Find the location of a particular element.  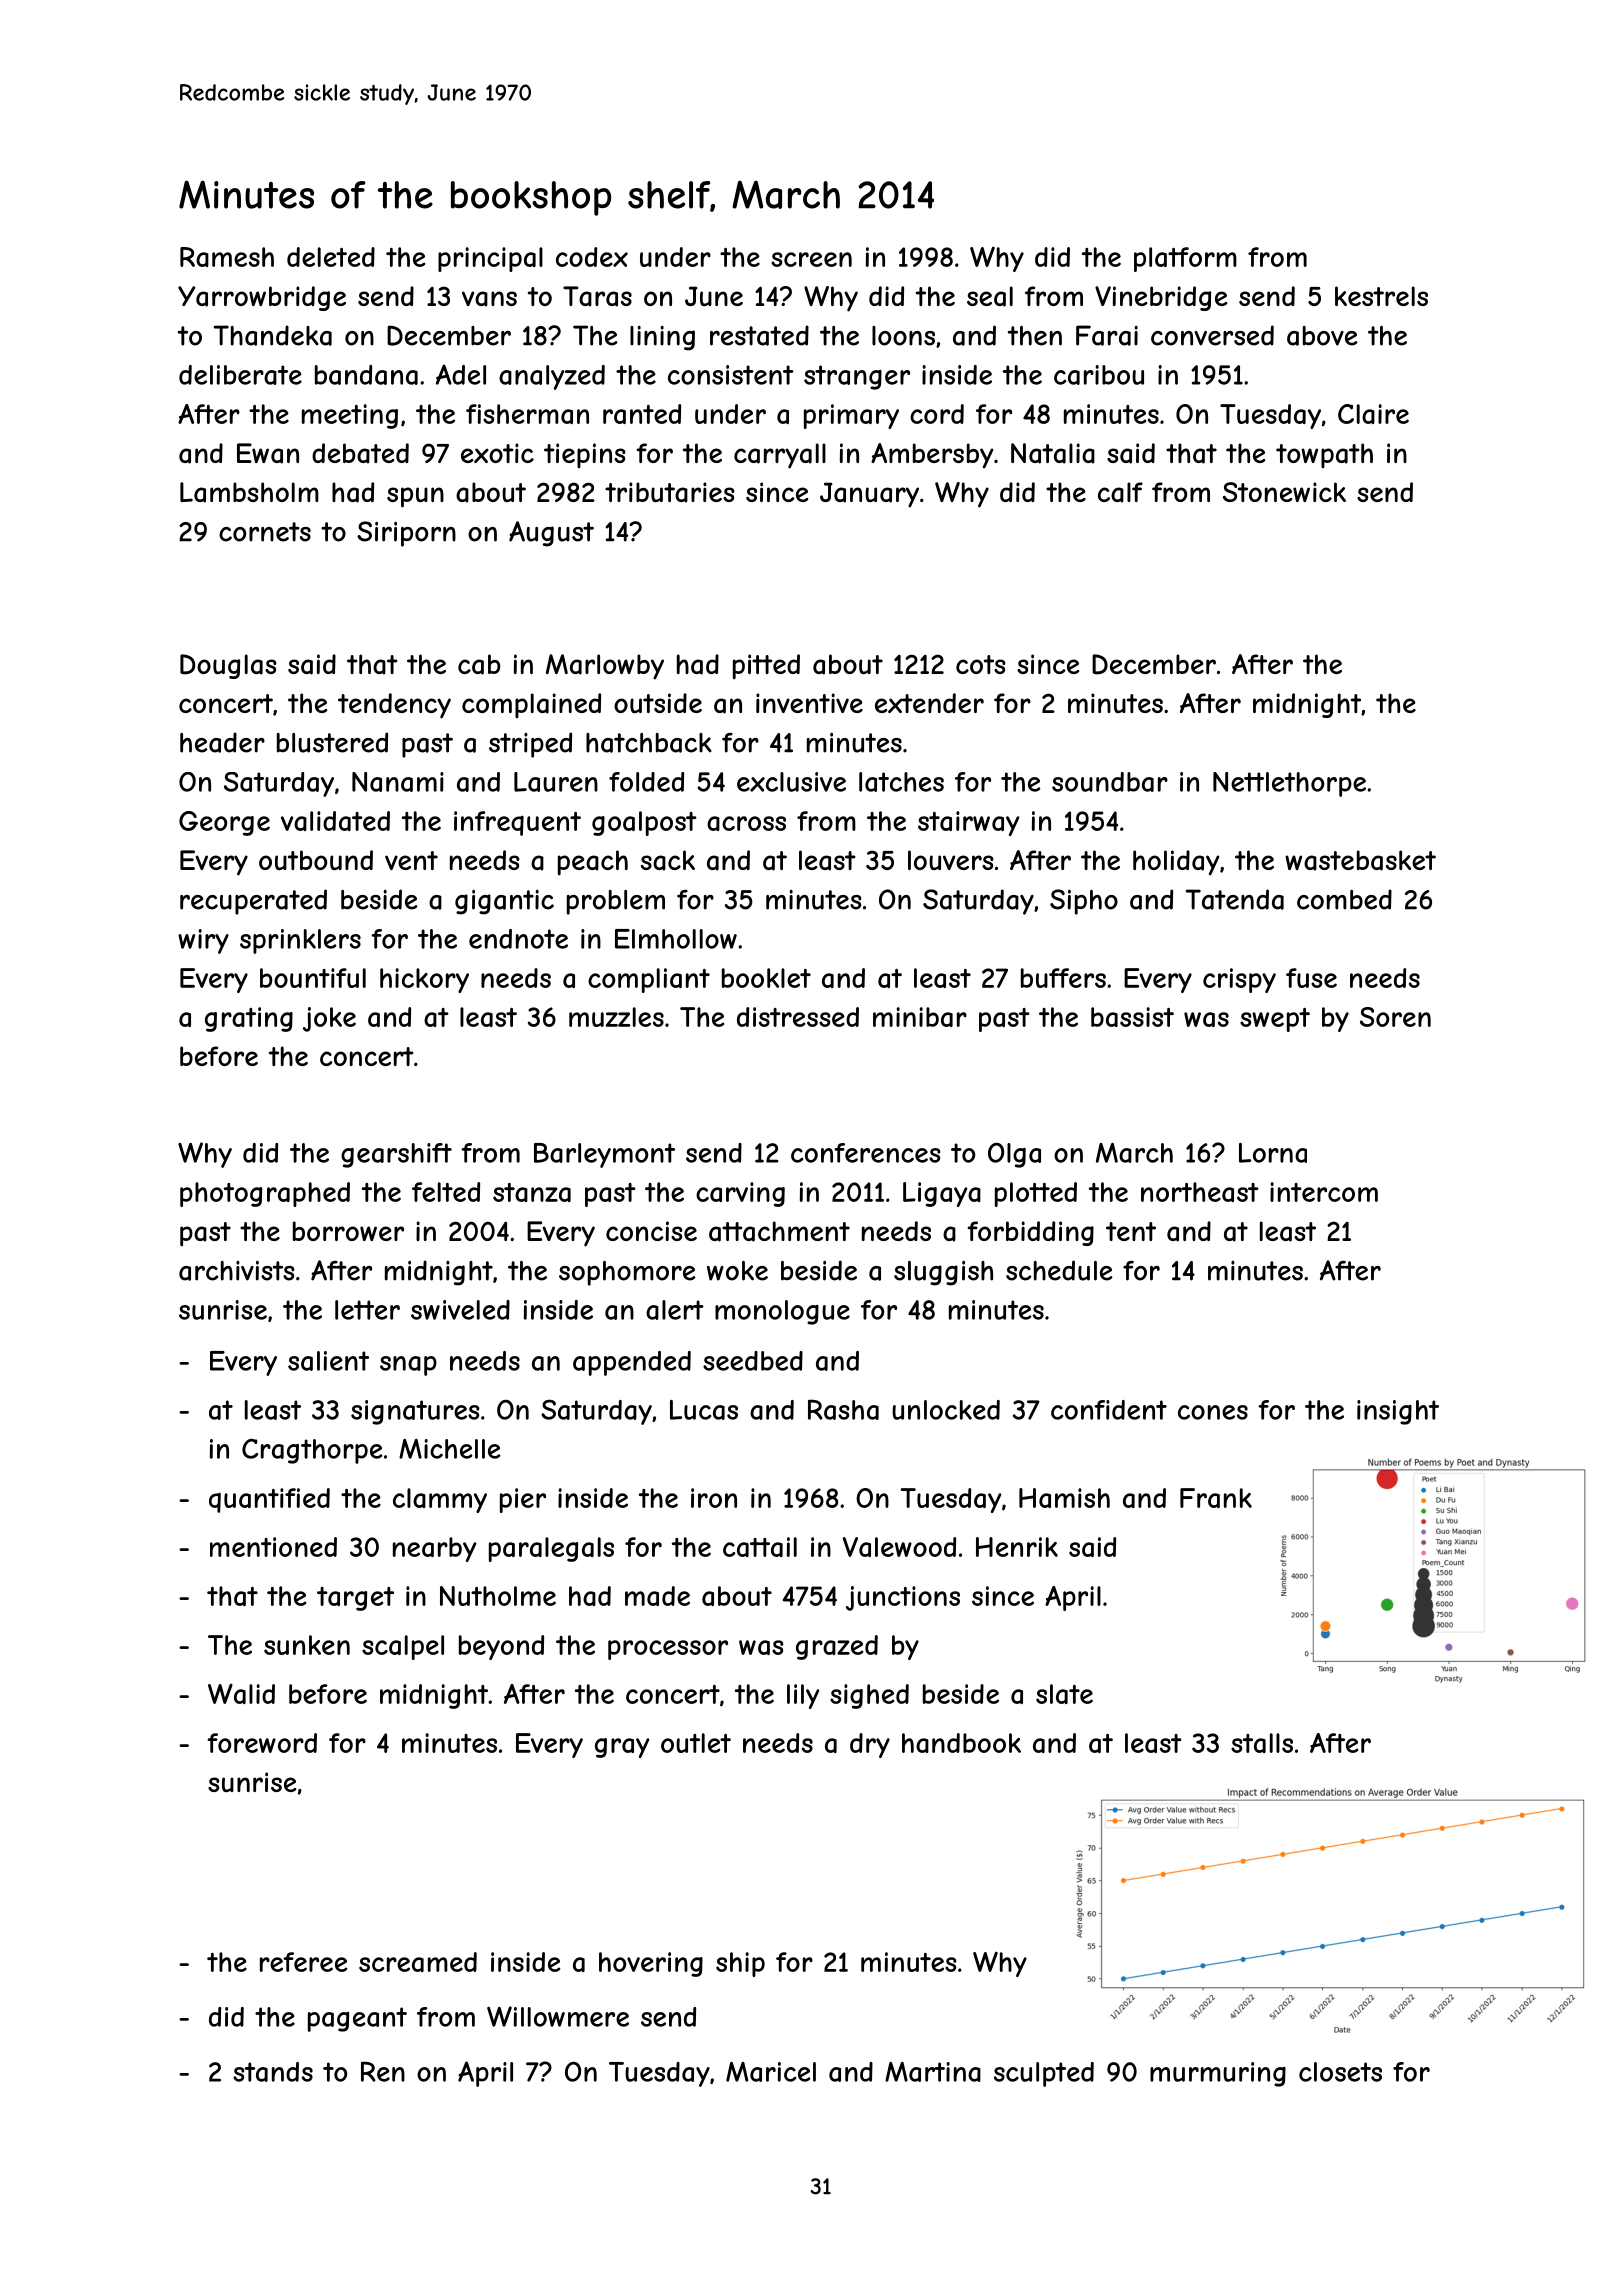

gearshift is located at coordinates (396, 1155).
